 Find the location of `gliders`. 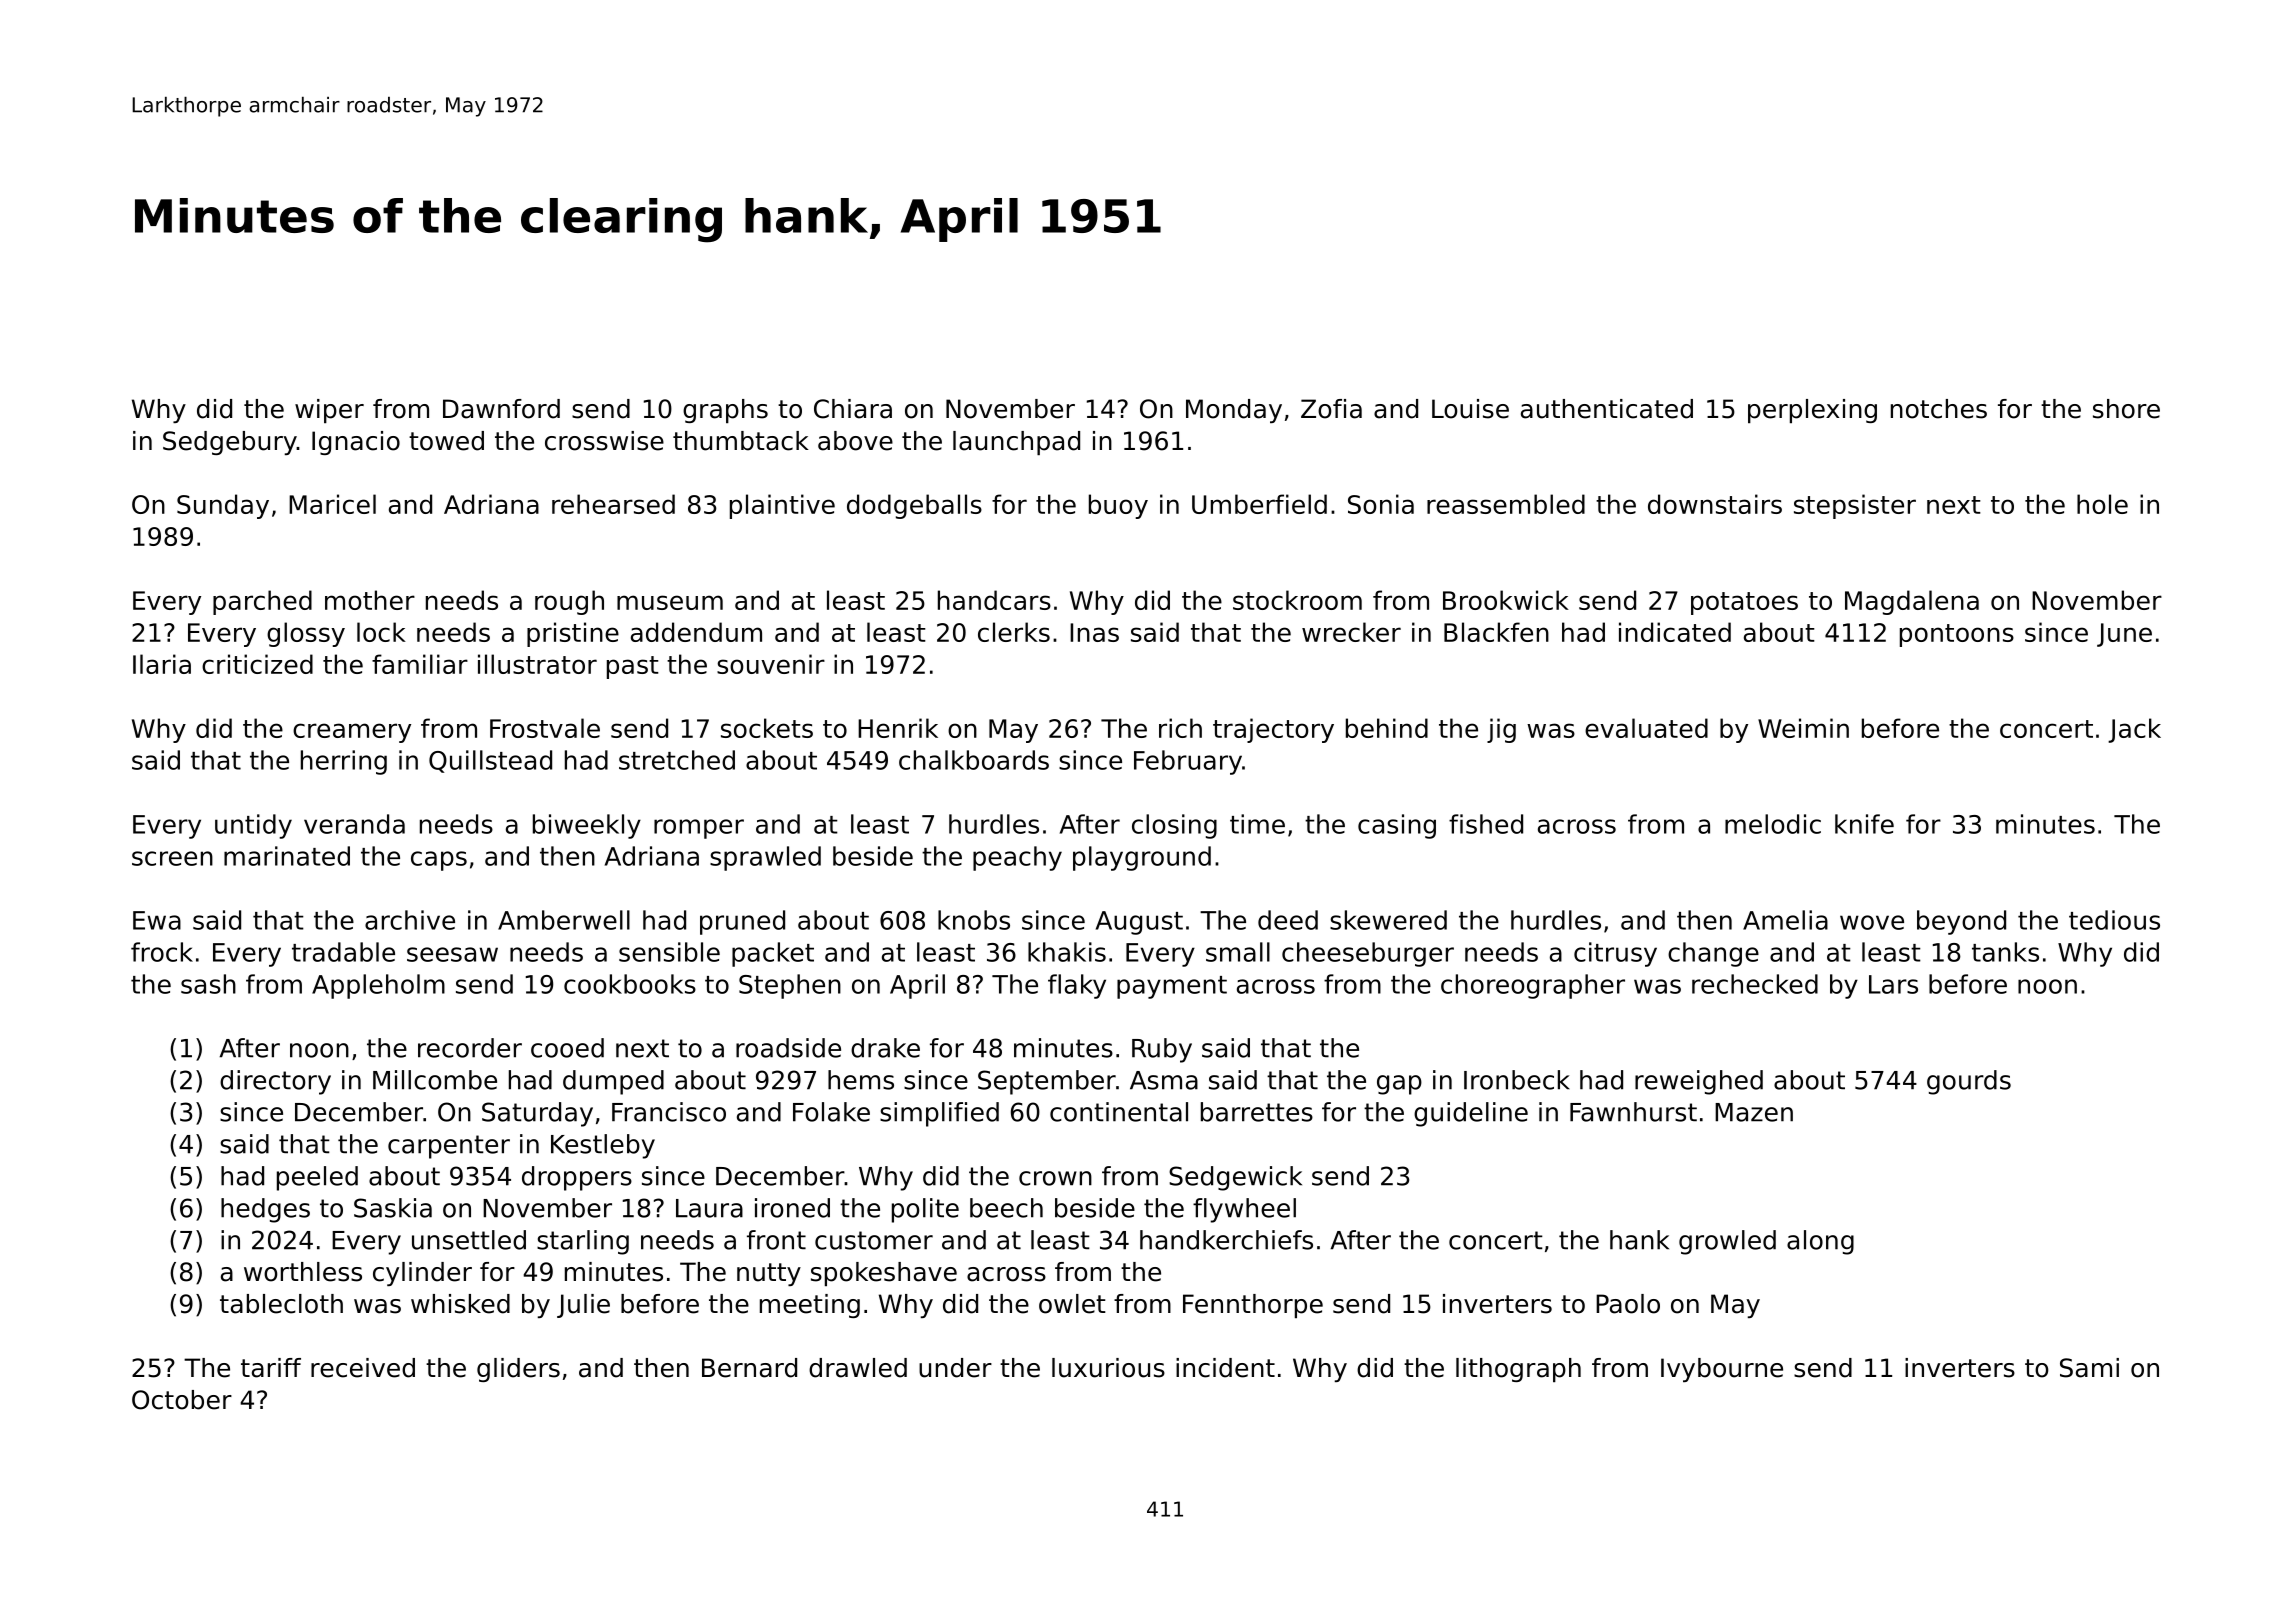

gliders is located at coordinates (518, 1370).
